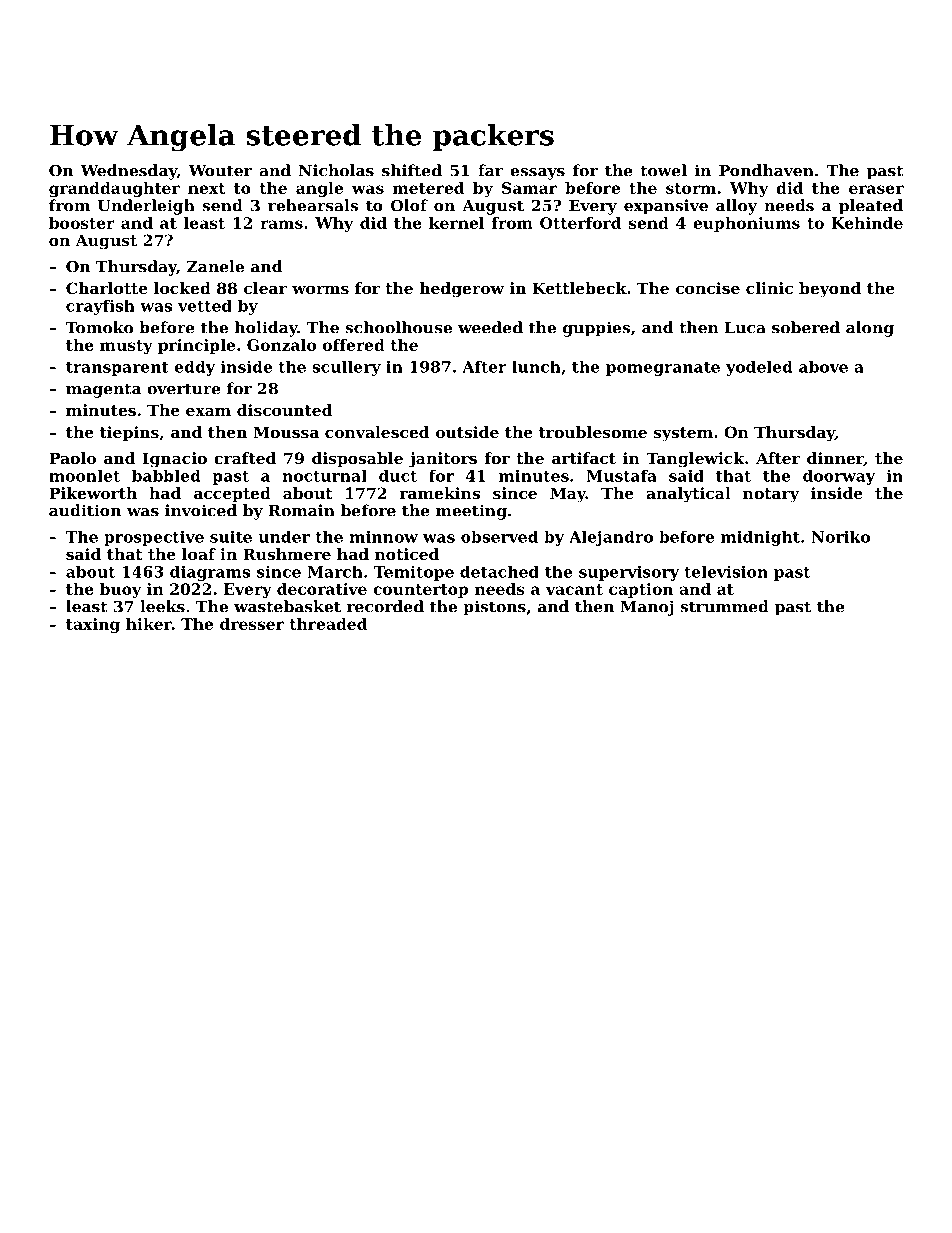  I want to click on along, so click(870, 329).
